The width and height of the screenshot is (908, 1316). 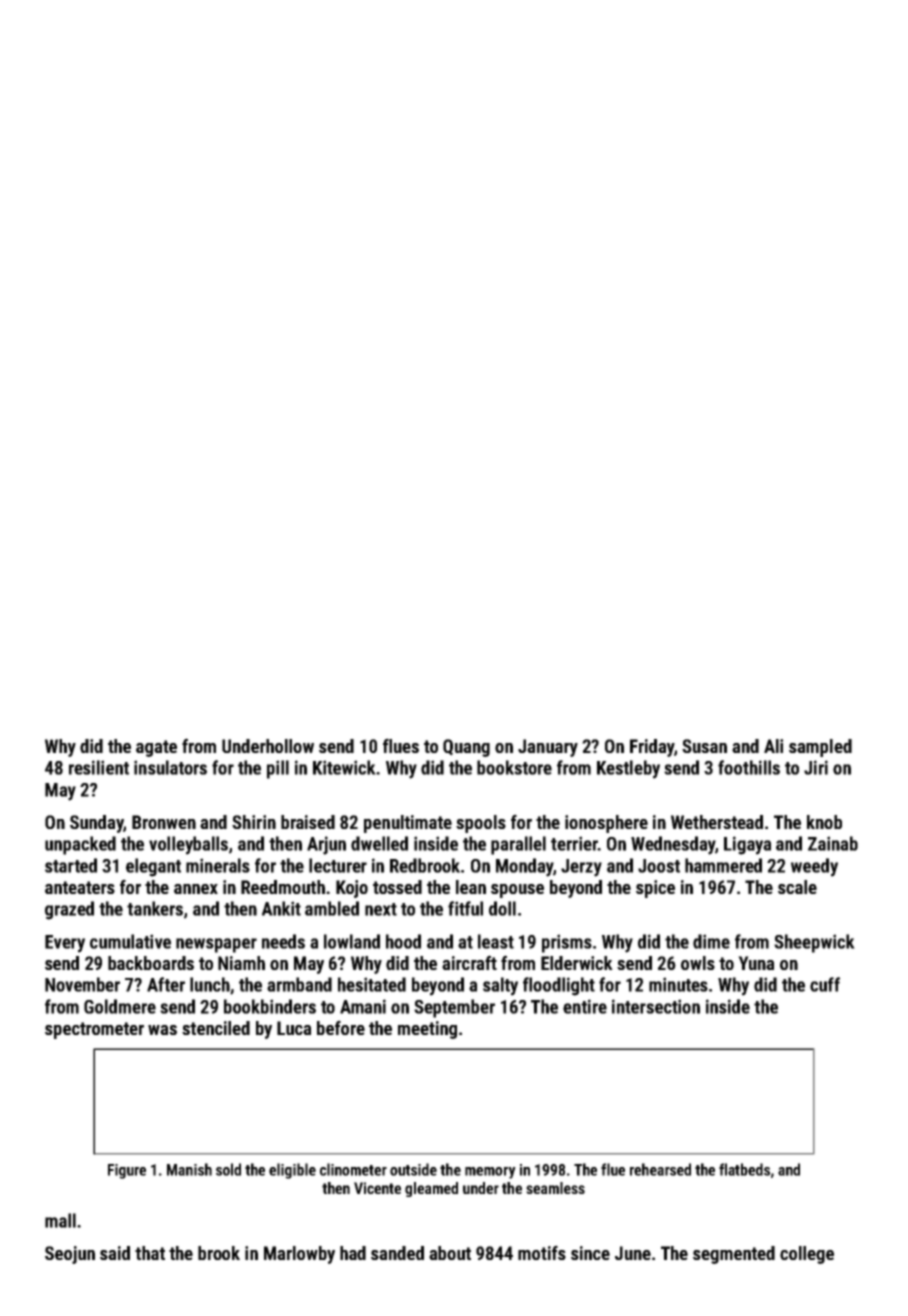 What do you see at coordinates (825, 984) in the screenshot?
I see `cuff` at bounding box center [825, 984].
